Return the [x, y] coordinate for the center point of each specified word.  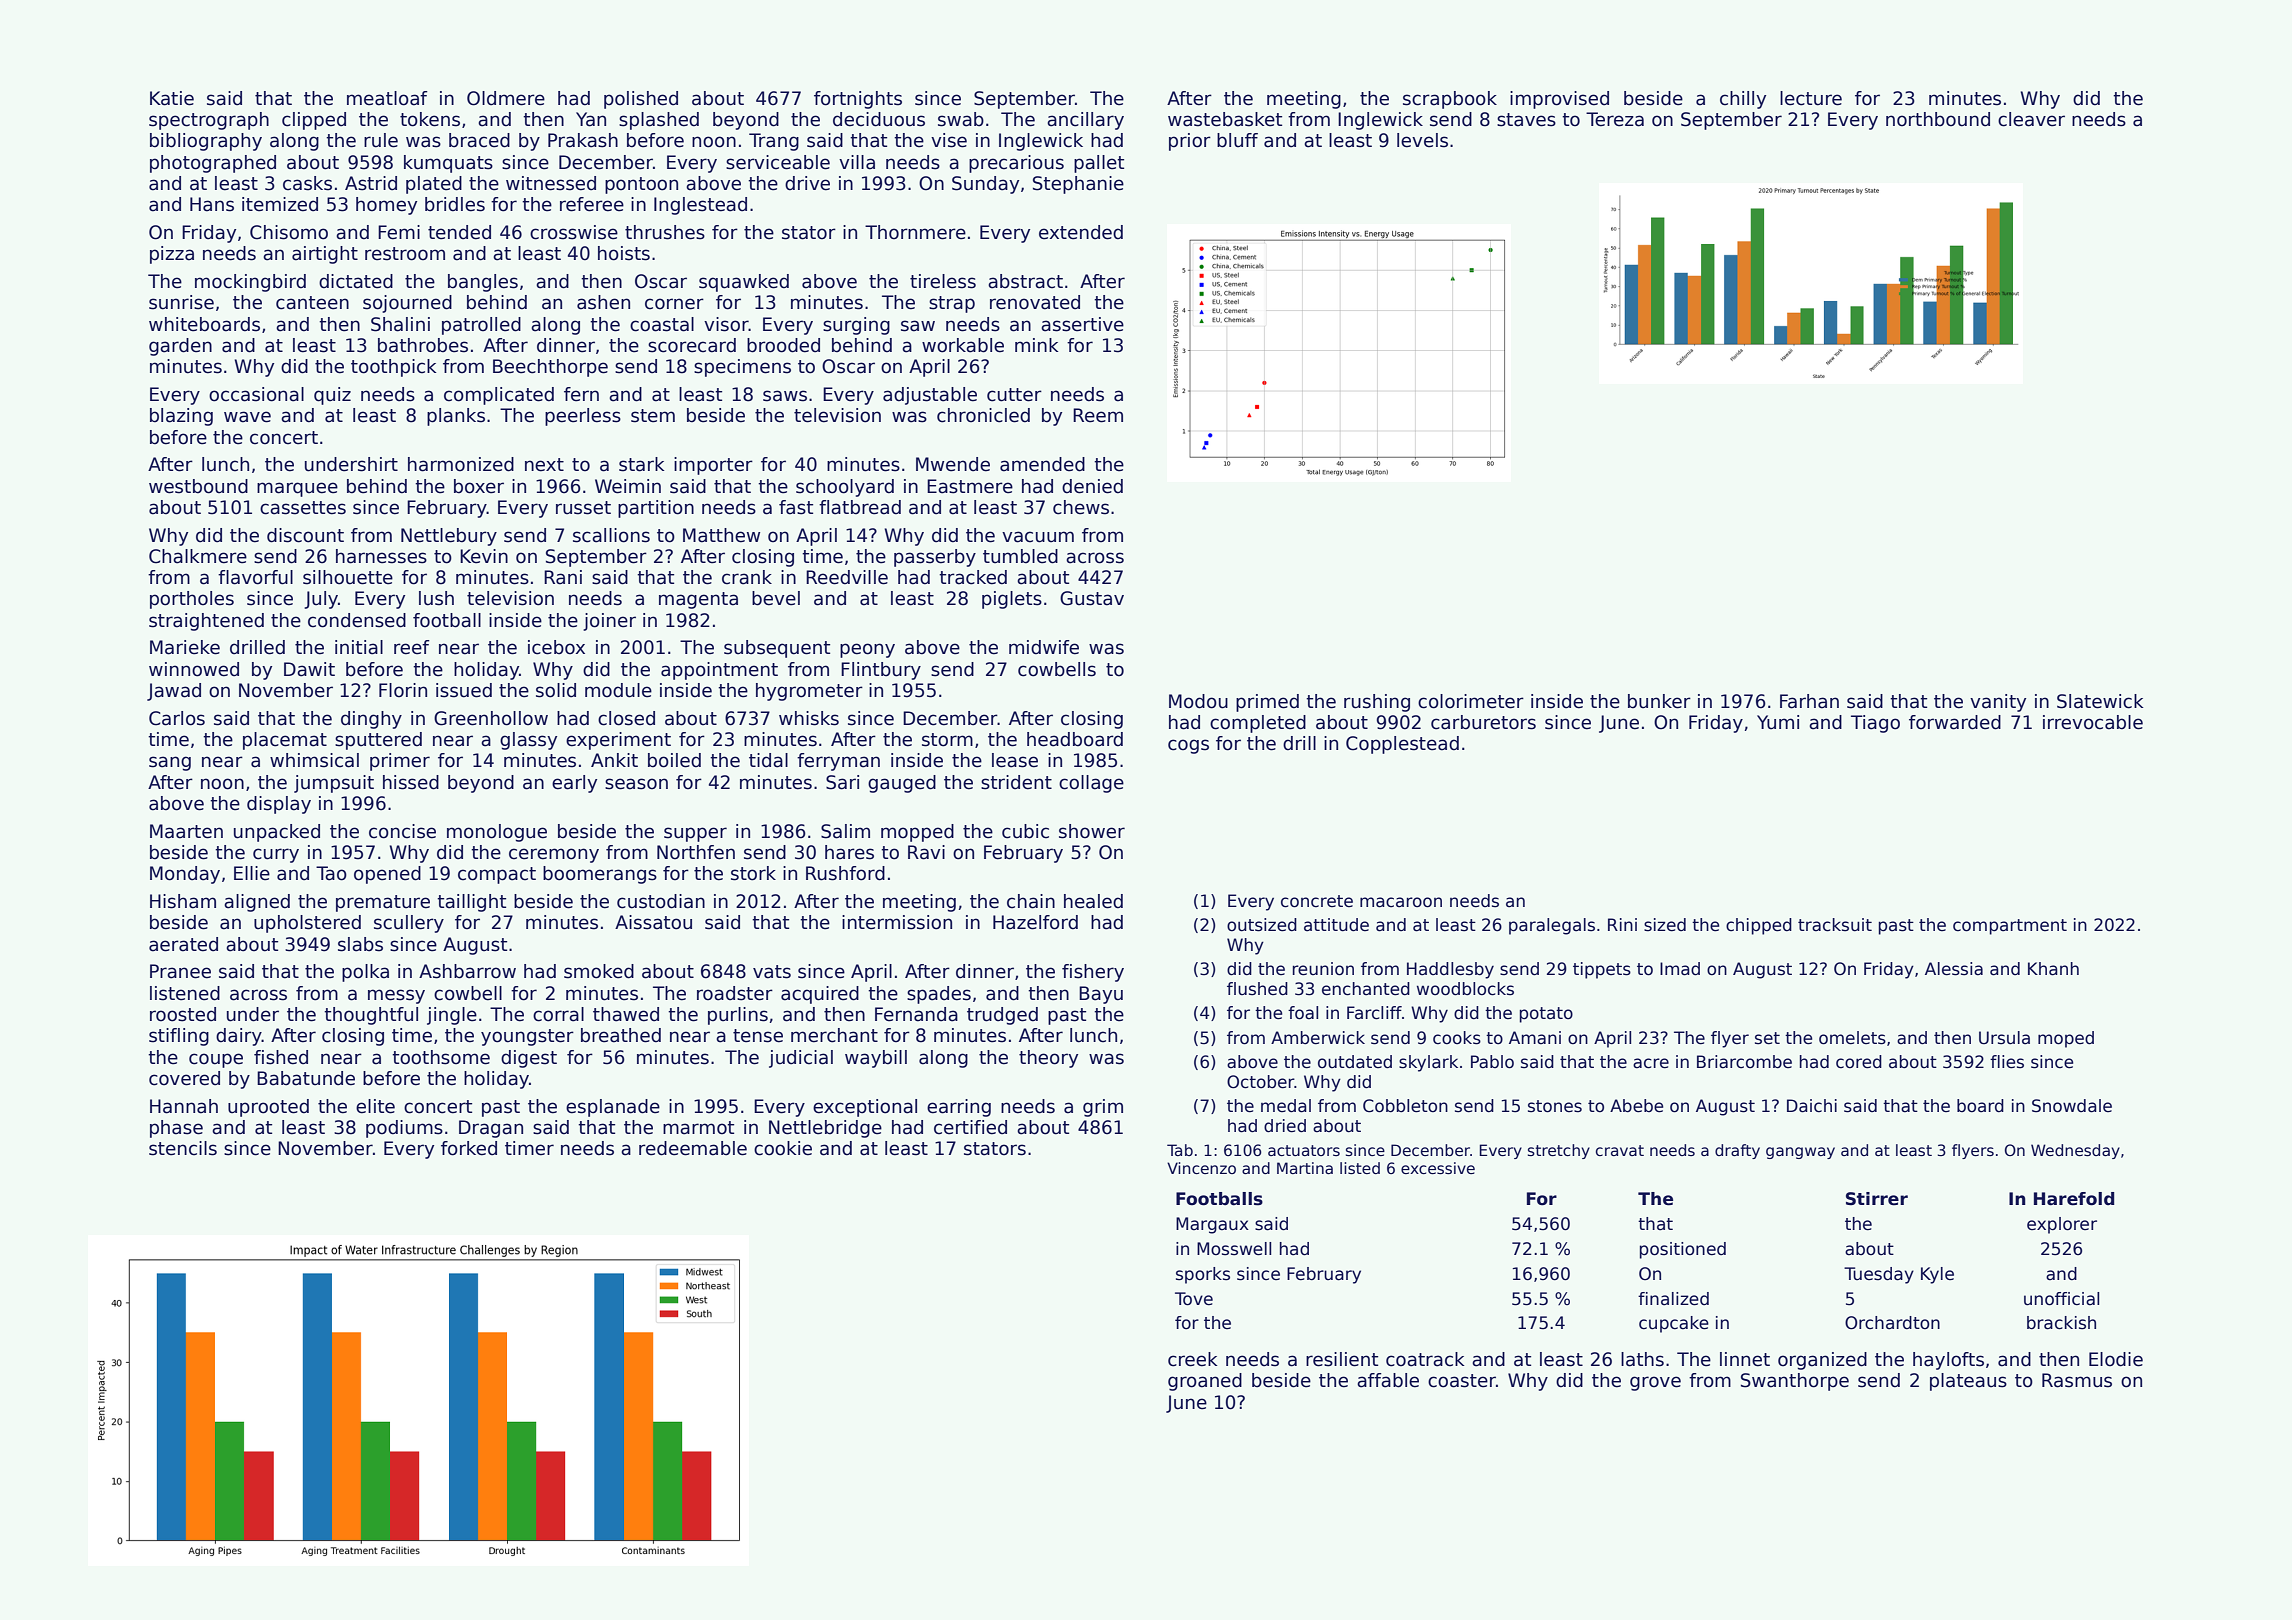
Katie [172, 98]
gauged [902, 784]
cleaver [2031, 119]
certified [970, 1127]
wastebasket [1225, 119]
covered [184, 1078]
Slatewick [2100, 701]
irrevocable [2093, 722]
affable [1388, 1380]
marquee [297, 489]
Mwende [953, 464]
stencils [183, 1148]
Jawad [174, 692]
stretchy [1559, 1151]
